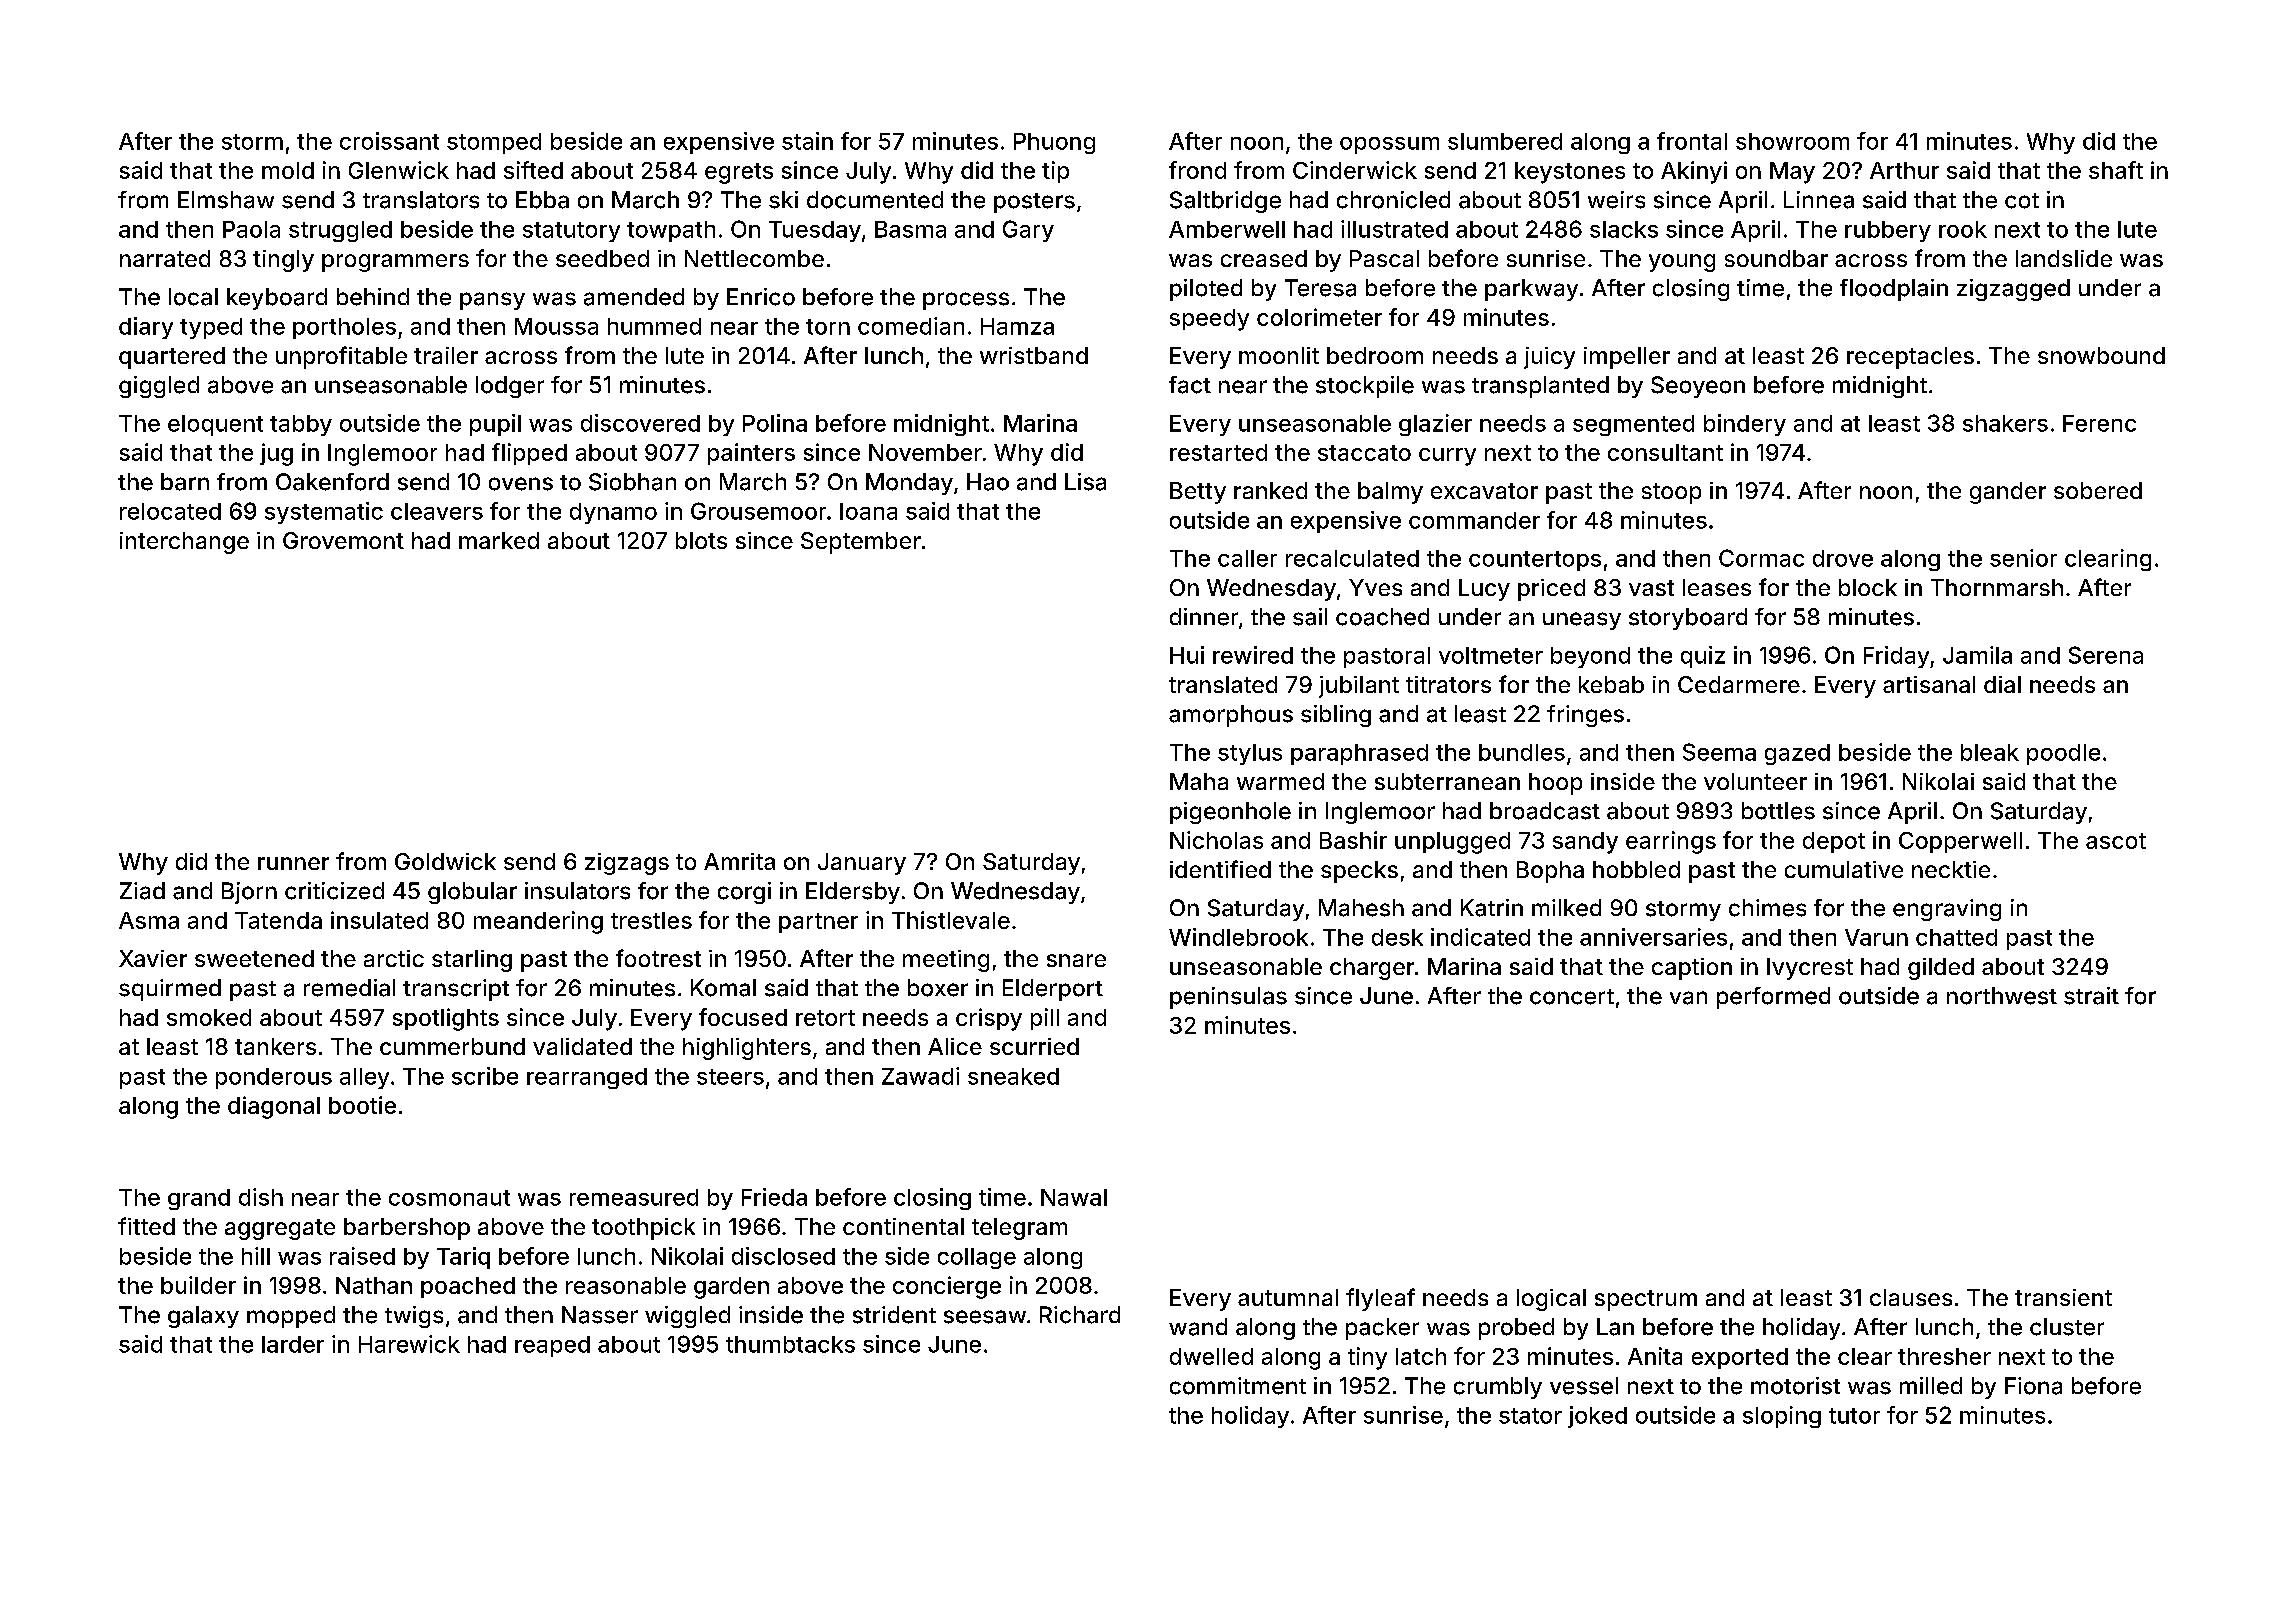  What do you see at coordinates (456, 990) in the screenshot?
I see `transcript` at bounding box center [456, 990].
